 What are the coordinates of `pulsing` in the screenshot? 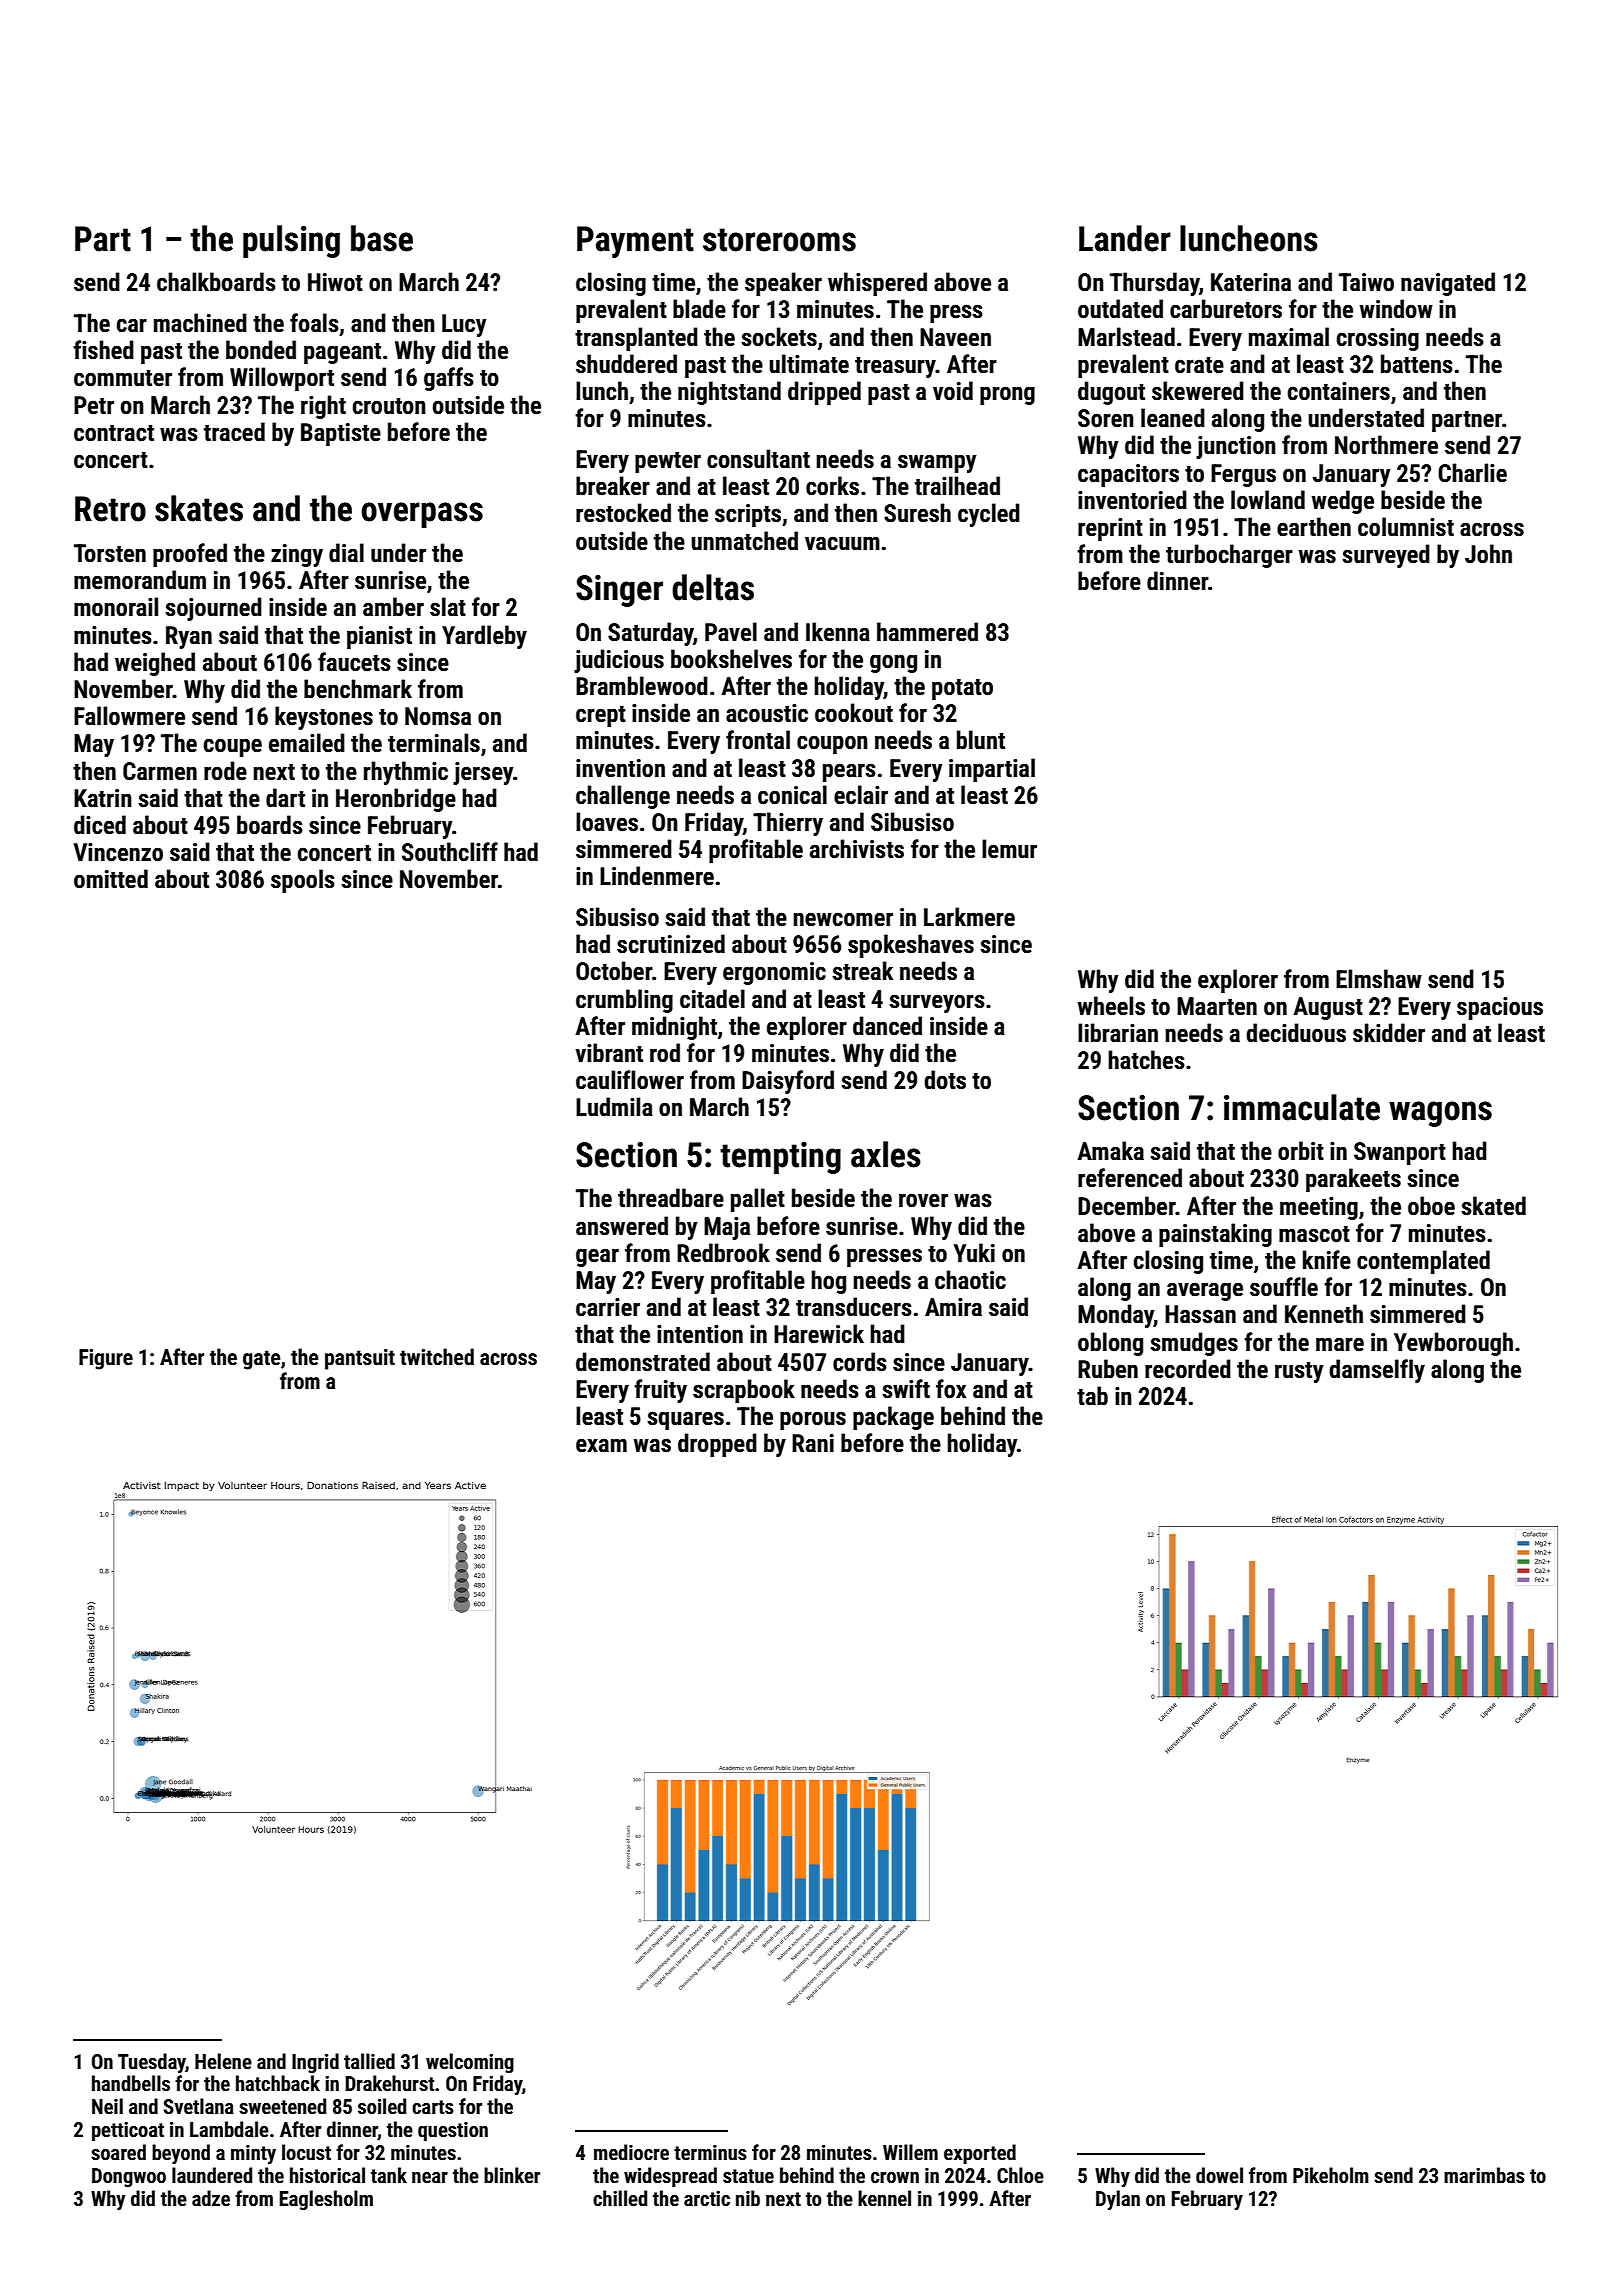 It's located at (291, 241).
